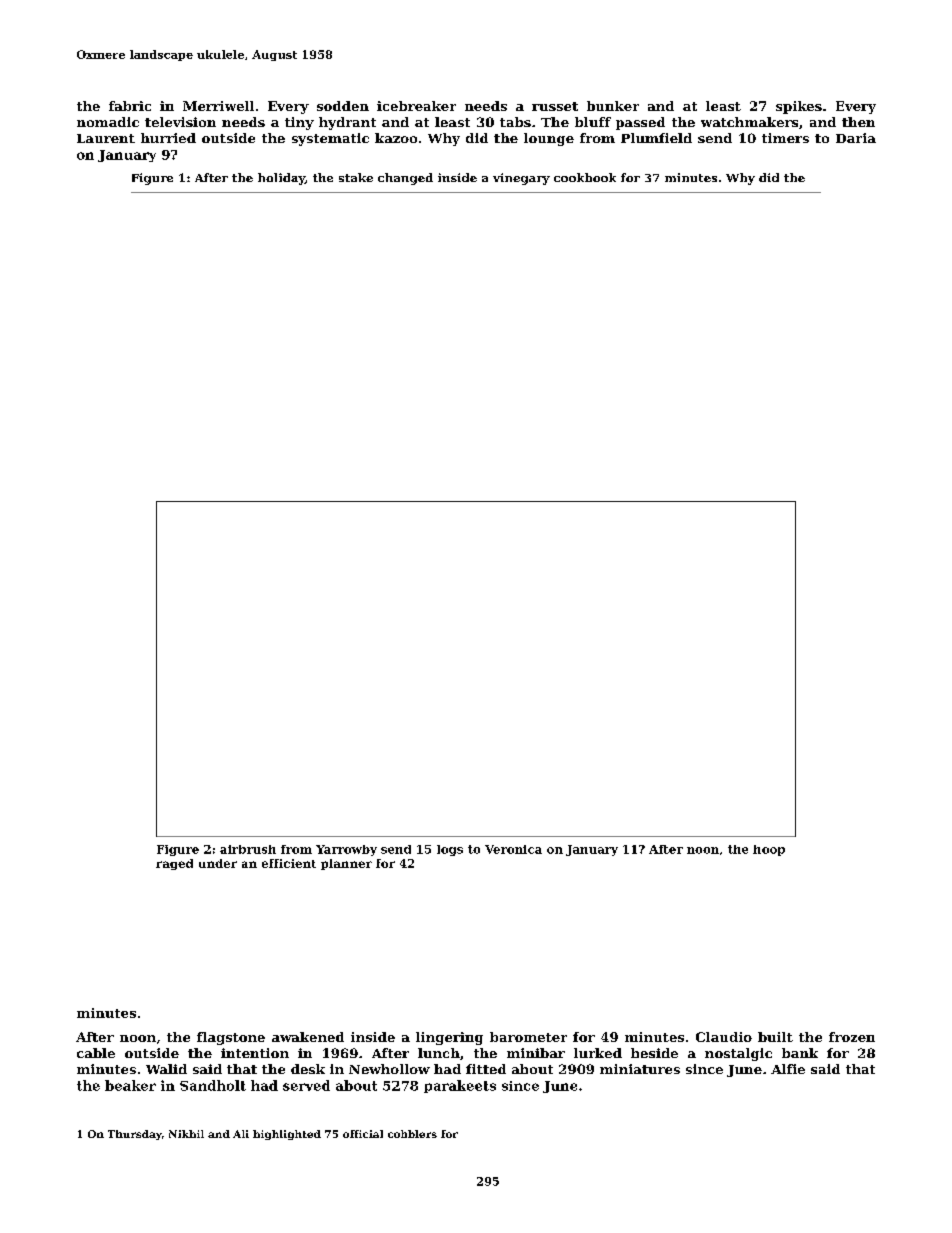 Image resolution: width=952 pixels, height=1233 pixels. What do you see at coordinates (130, 1085) in the screenshot?
I see `beaker` at bounding box center [130, 1085].
